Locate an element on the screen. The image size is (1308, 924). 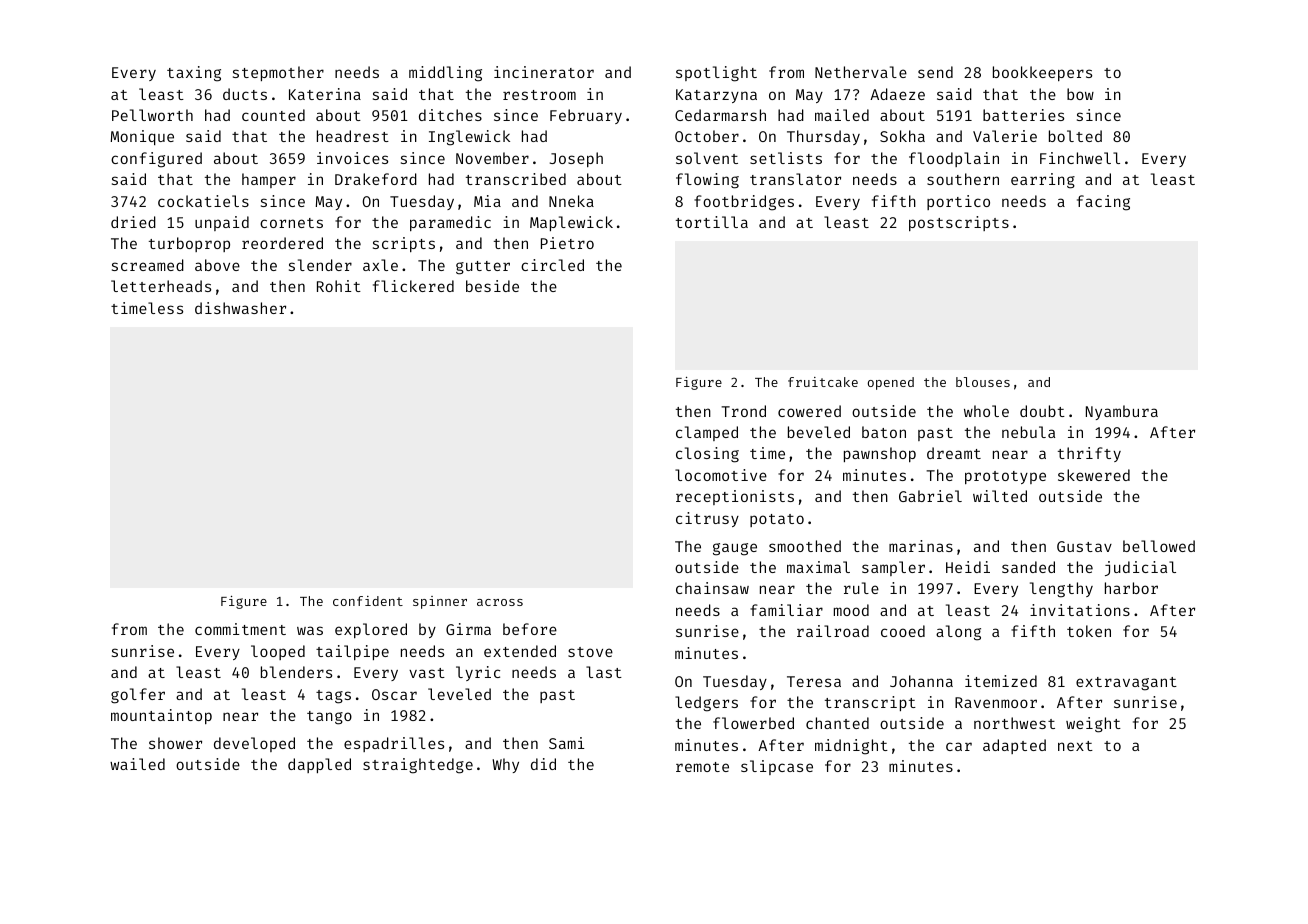
send is located at coordinates (935, 72).
